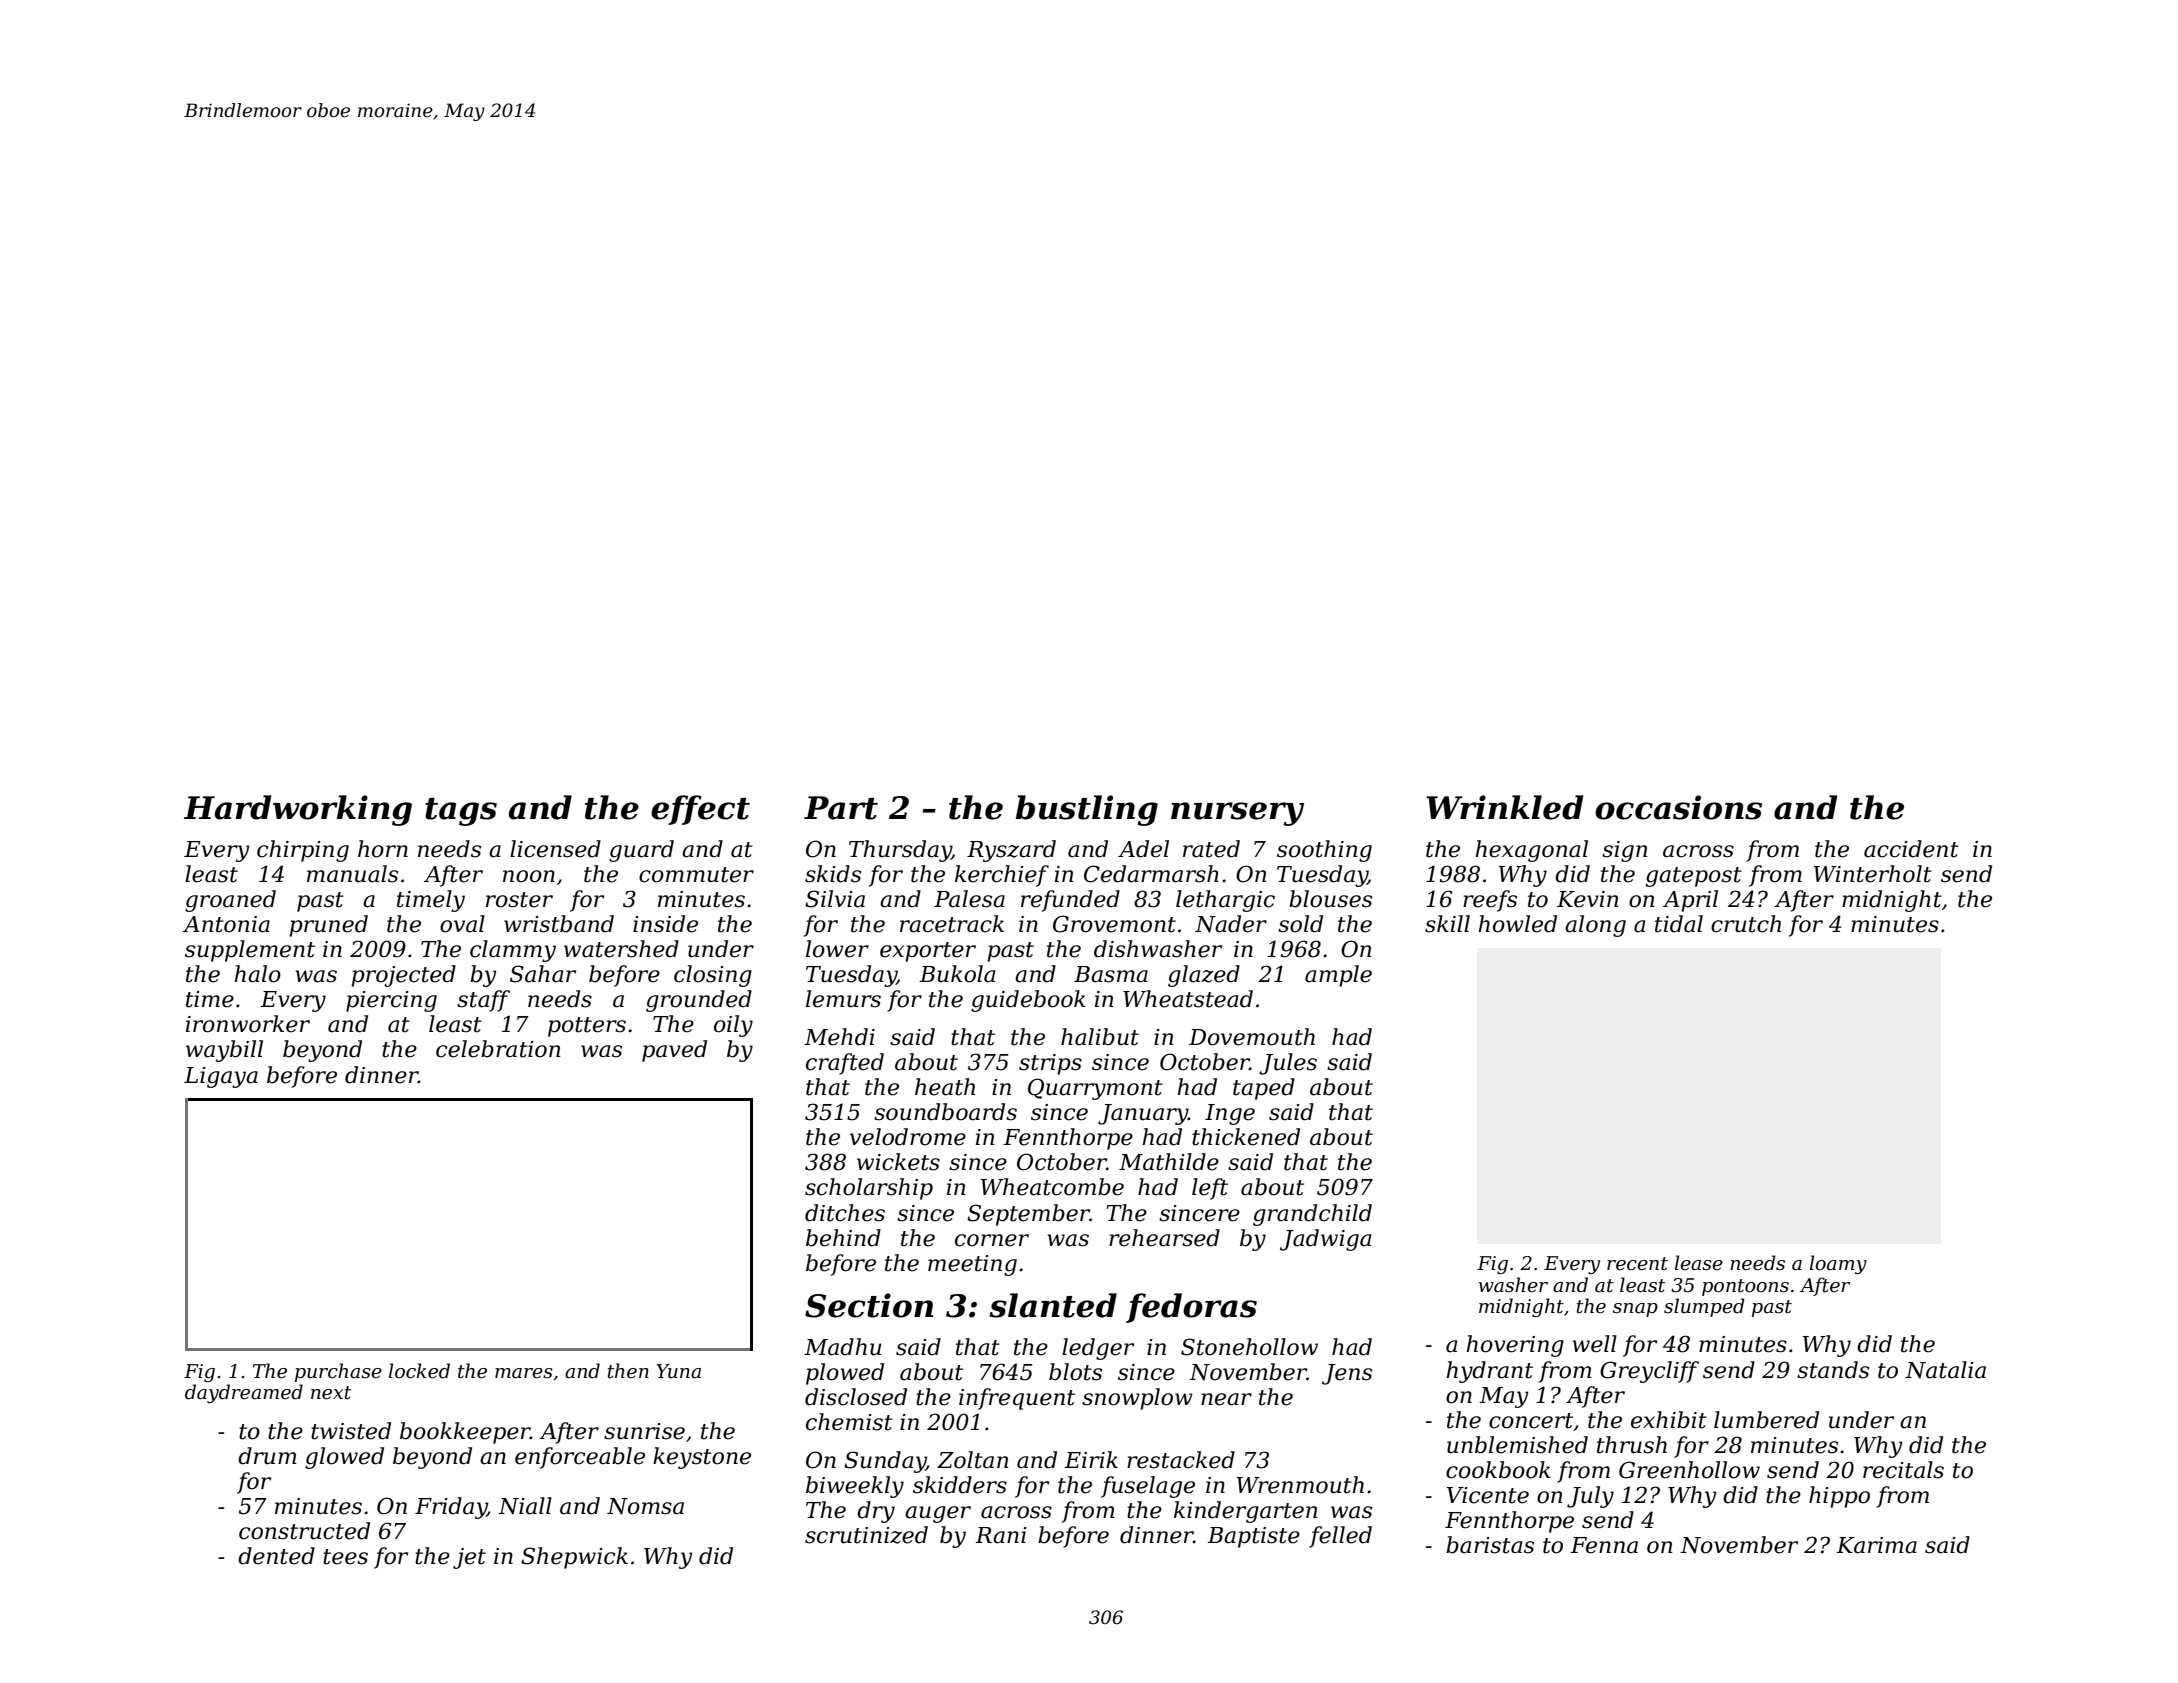  I want to click on ditches, so click(845, 1213).
